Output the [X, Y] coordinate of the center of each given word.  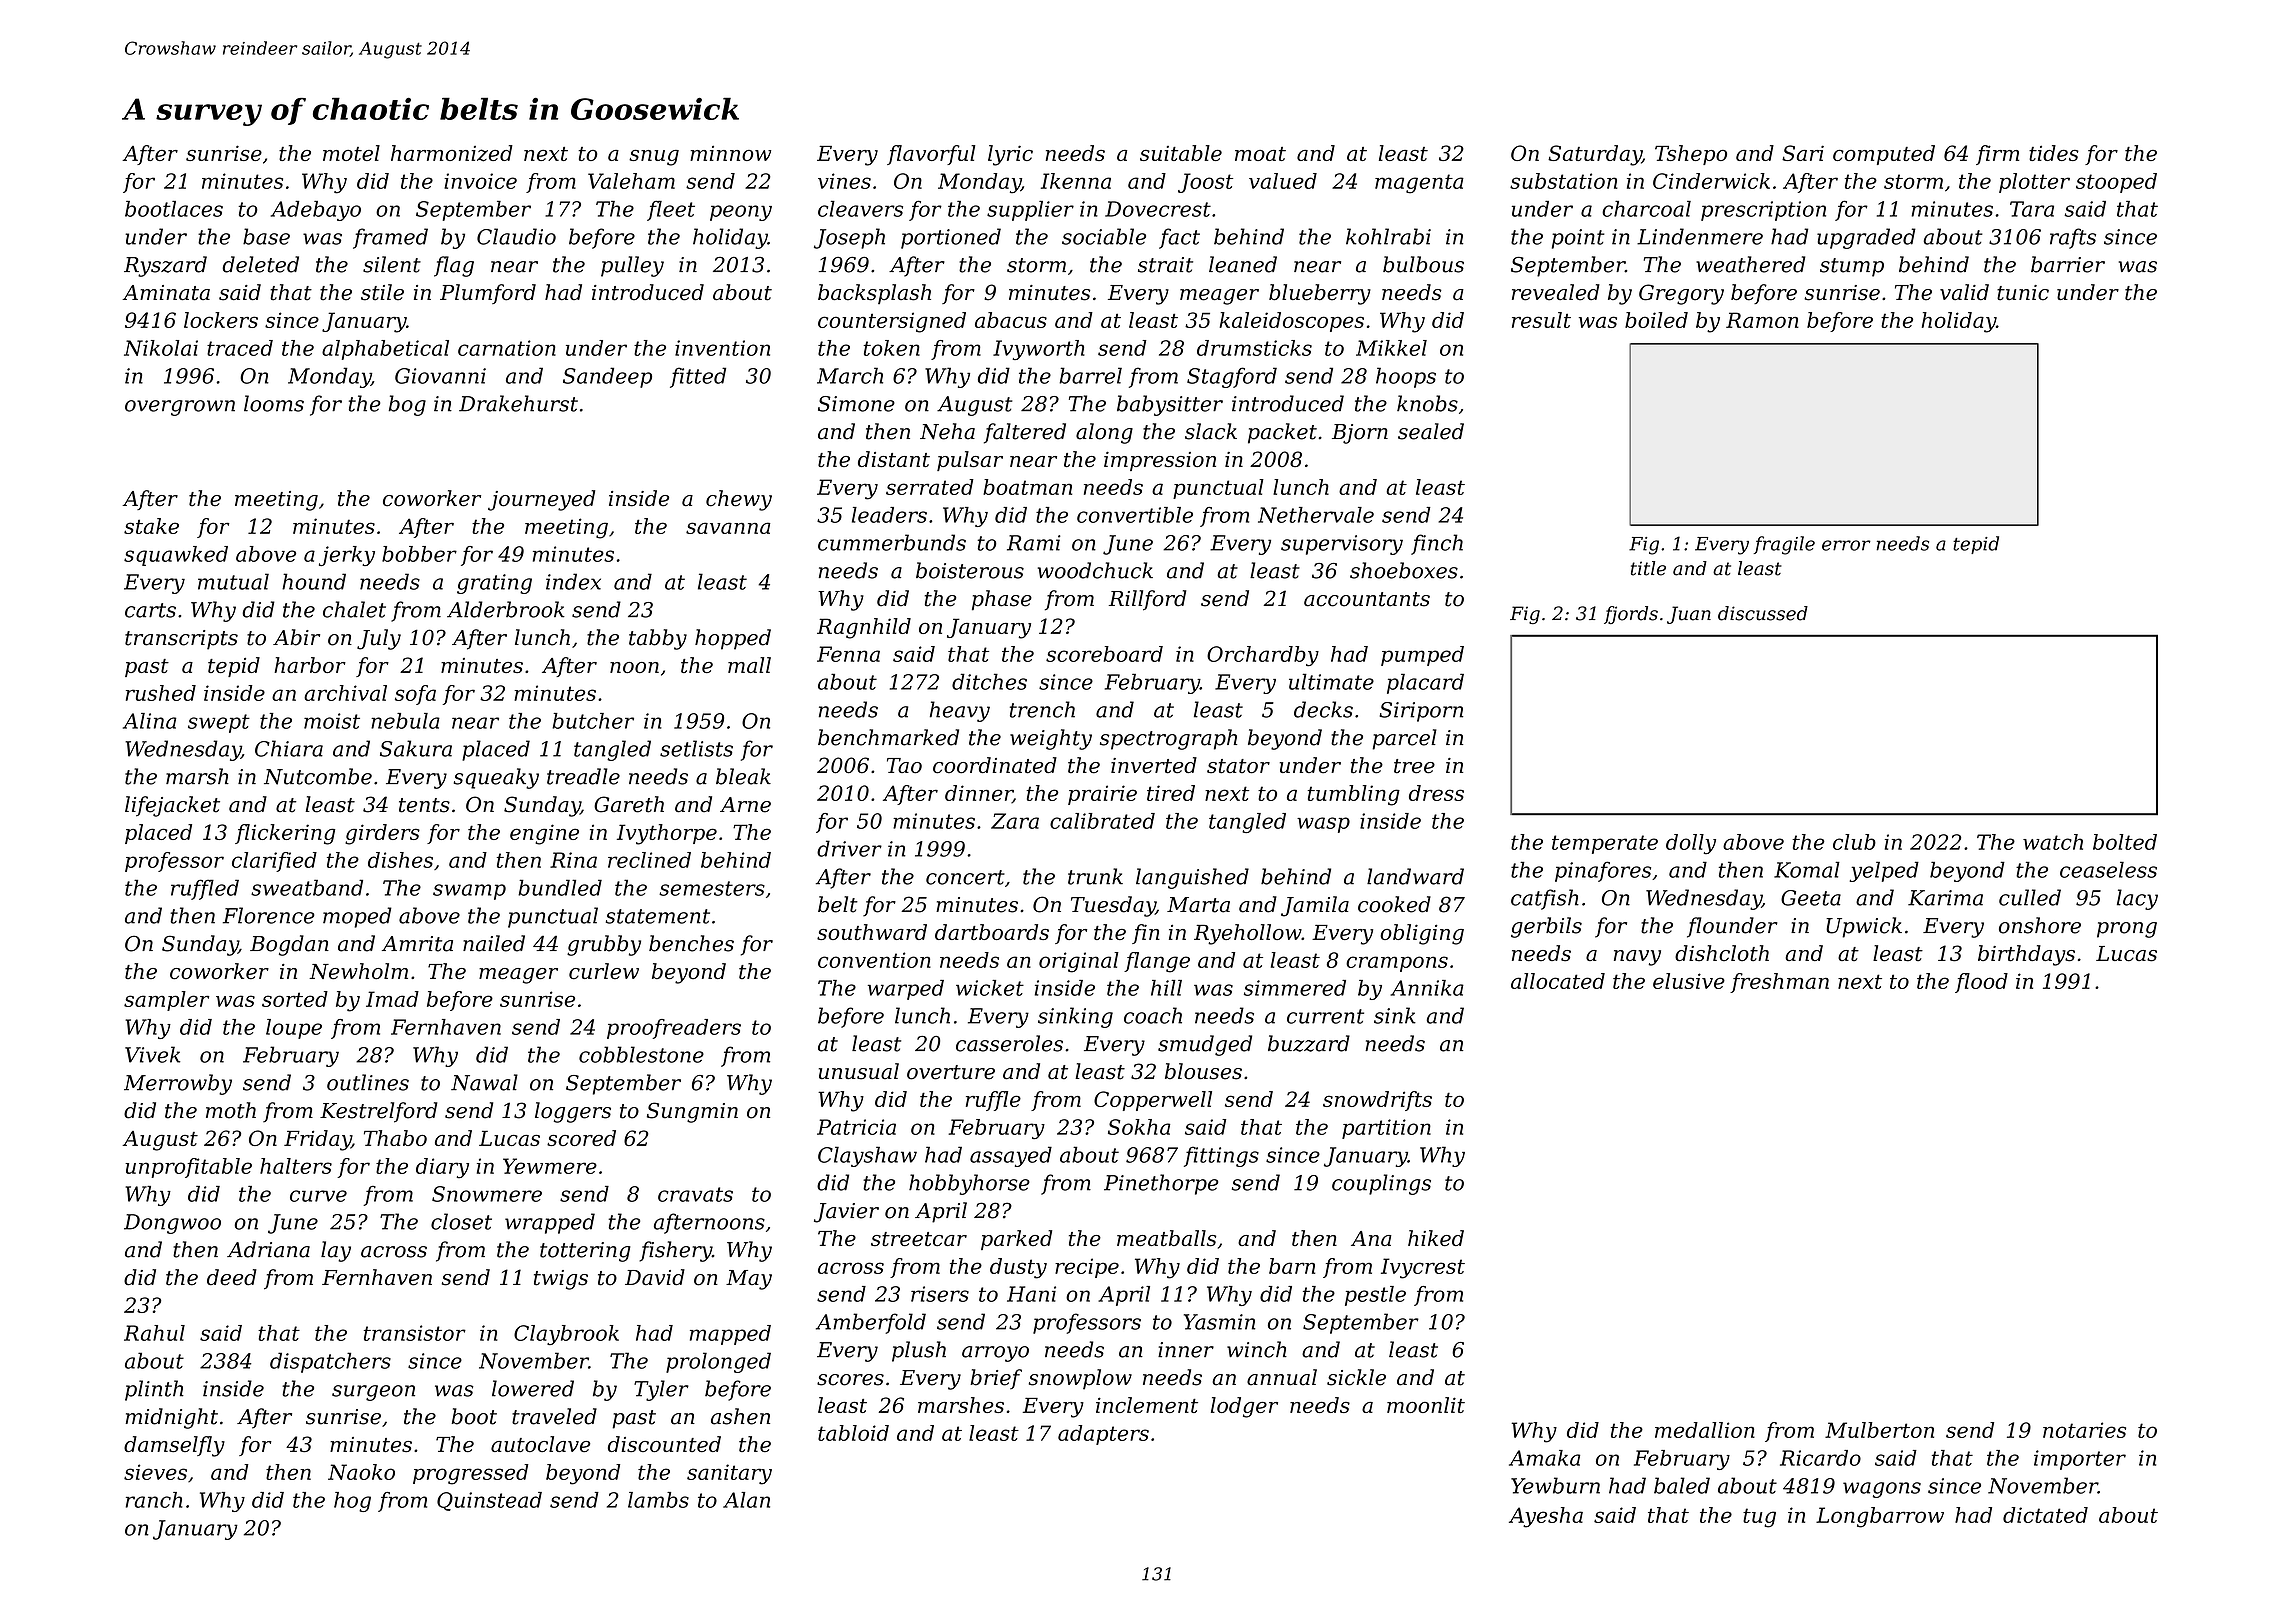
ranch [154, 1500]
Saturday [1595, 155]
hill [1166, 988]
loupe [294, 1029]
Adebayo [316, 211]
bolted [2125, 842]
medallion [1705, 1430]
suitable [1181, 153]
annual [1282, 1377]
